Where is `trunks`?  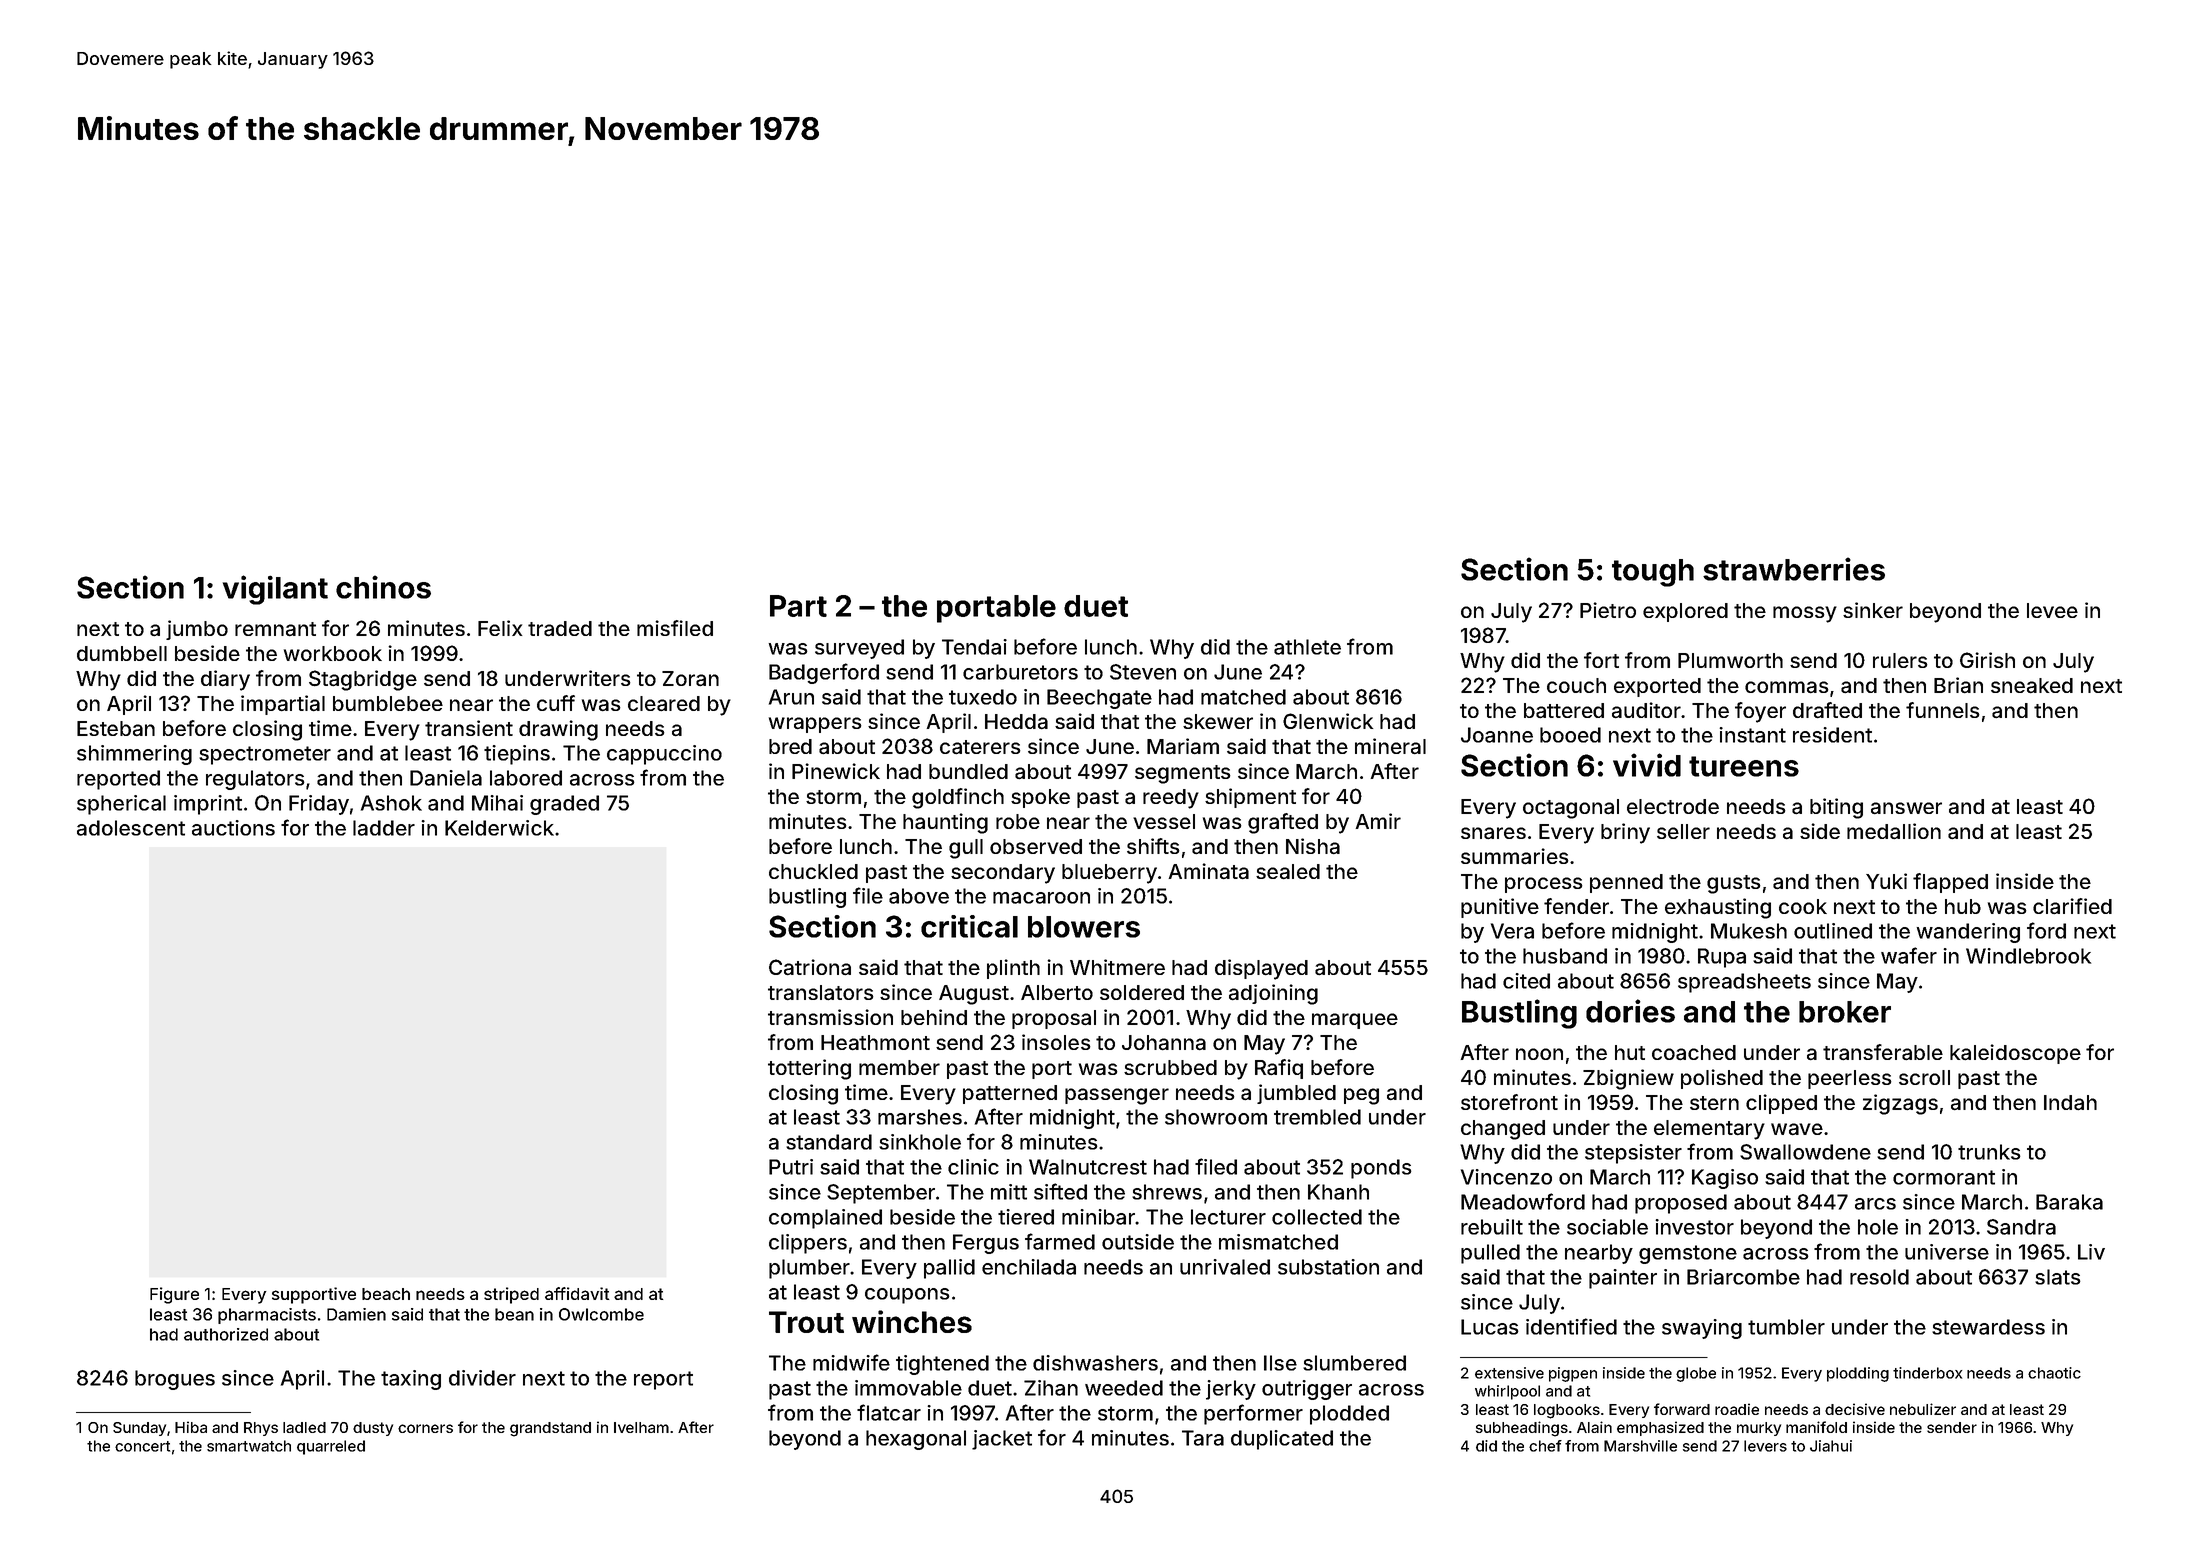 trunks is located at coordinates (1989, 1152).
